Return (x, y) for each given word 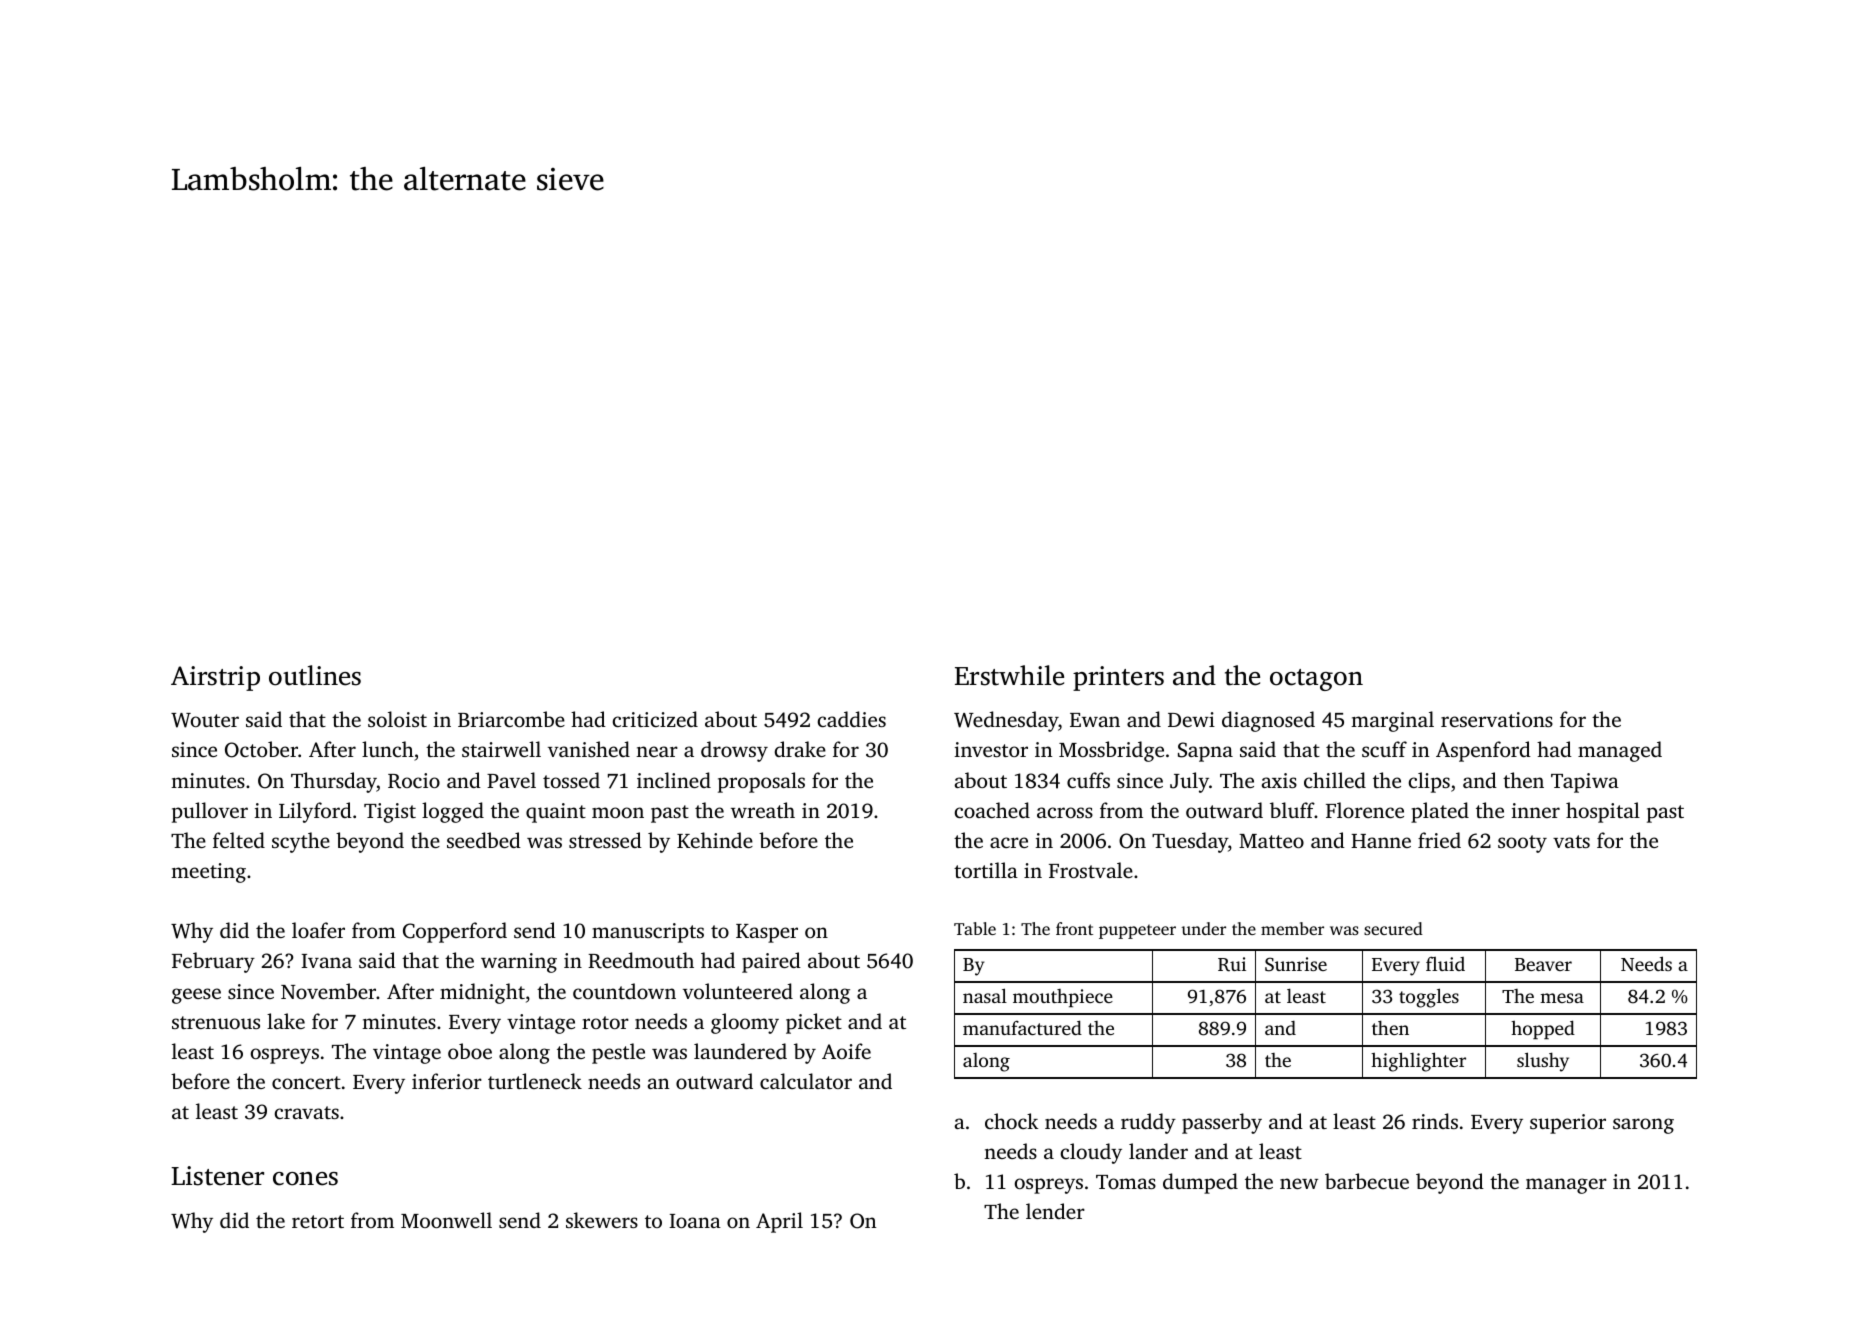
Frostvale (1091, 870)
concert (306, 1082)
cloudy (1091, 1153)
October (261, 749)
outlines (315, 675)
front (1074, 928)
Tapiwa (1585, 783)
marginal (1392, 721)
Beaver (1543, 964)
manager (1566, 1186)
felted (239, 840)
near (657, 751)
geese (196, 996)
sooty (1522, 844)
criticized (655, 719)
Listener (217, 1176)
